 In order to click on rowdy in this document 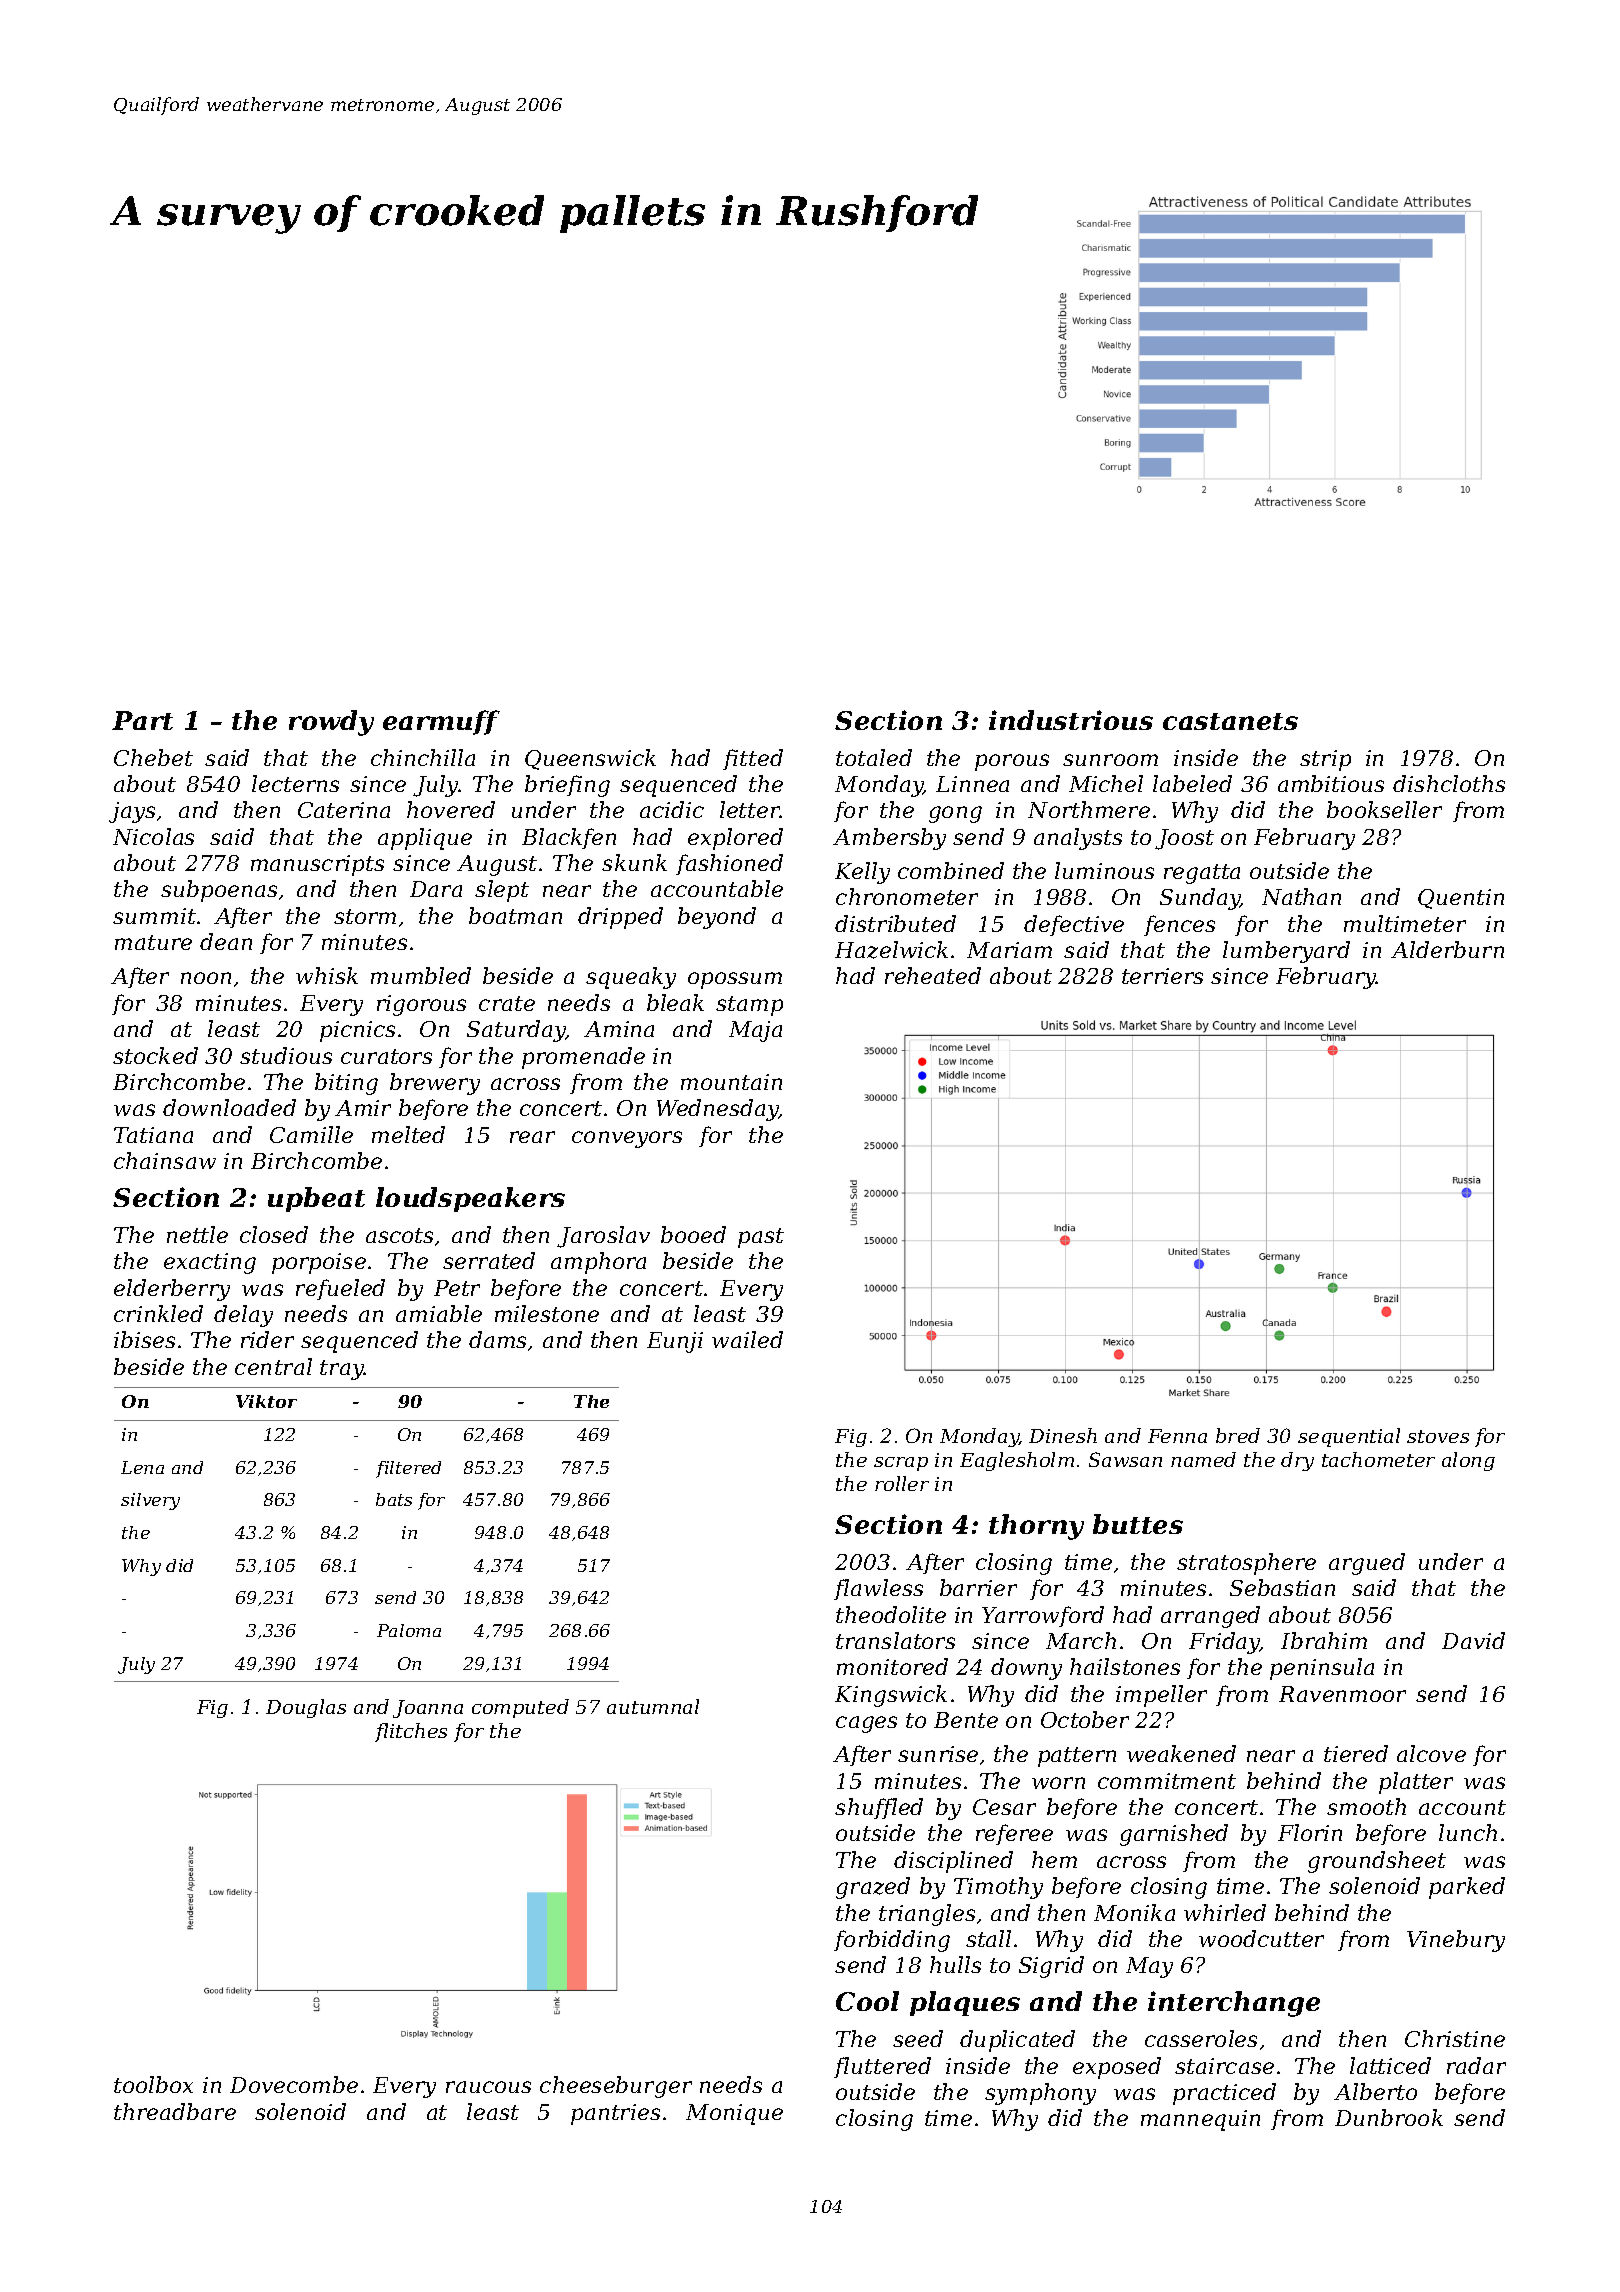, I will do `click(331, 723)`.
